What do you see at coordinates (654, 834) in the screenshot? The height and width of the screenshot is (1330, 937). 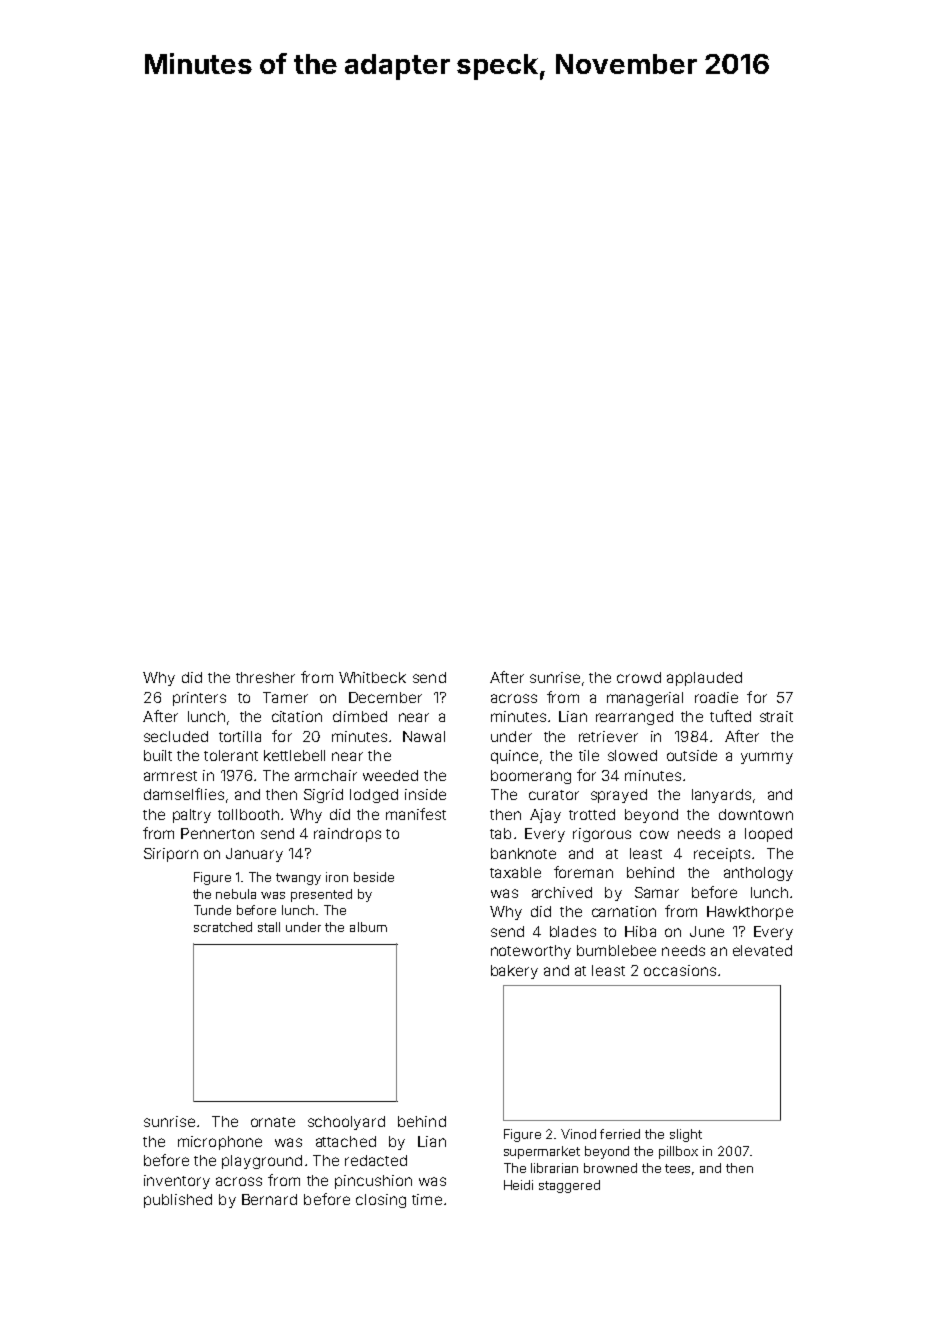 I see `cow` at bounding box center [654, 834].
